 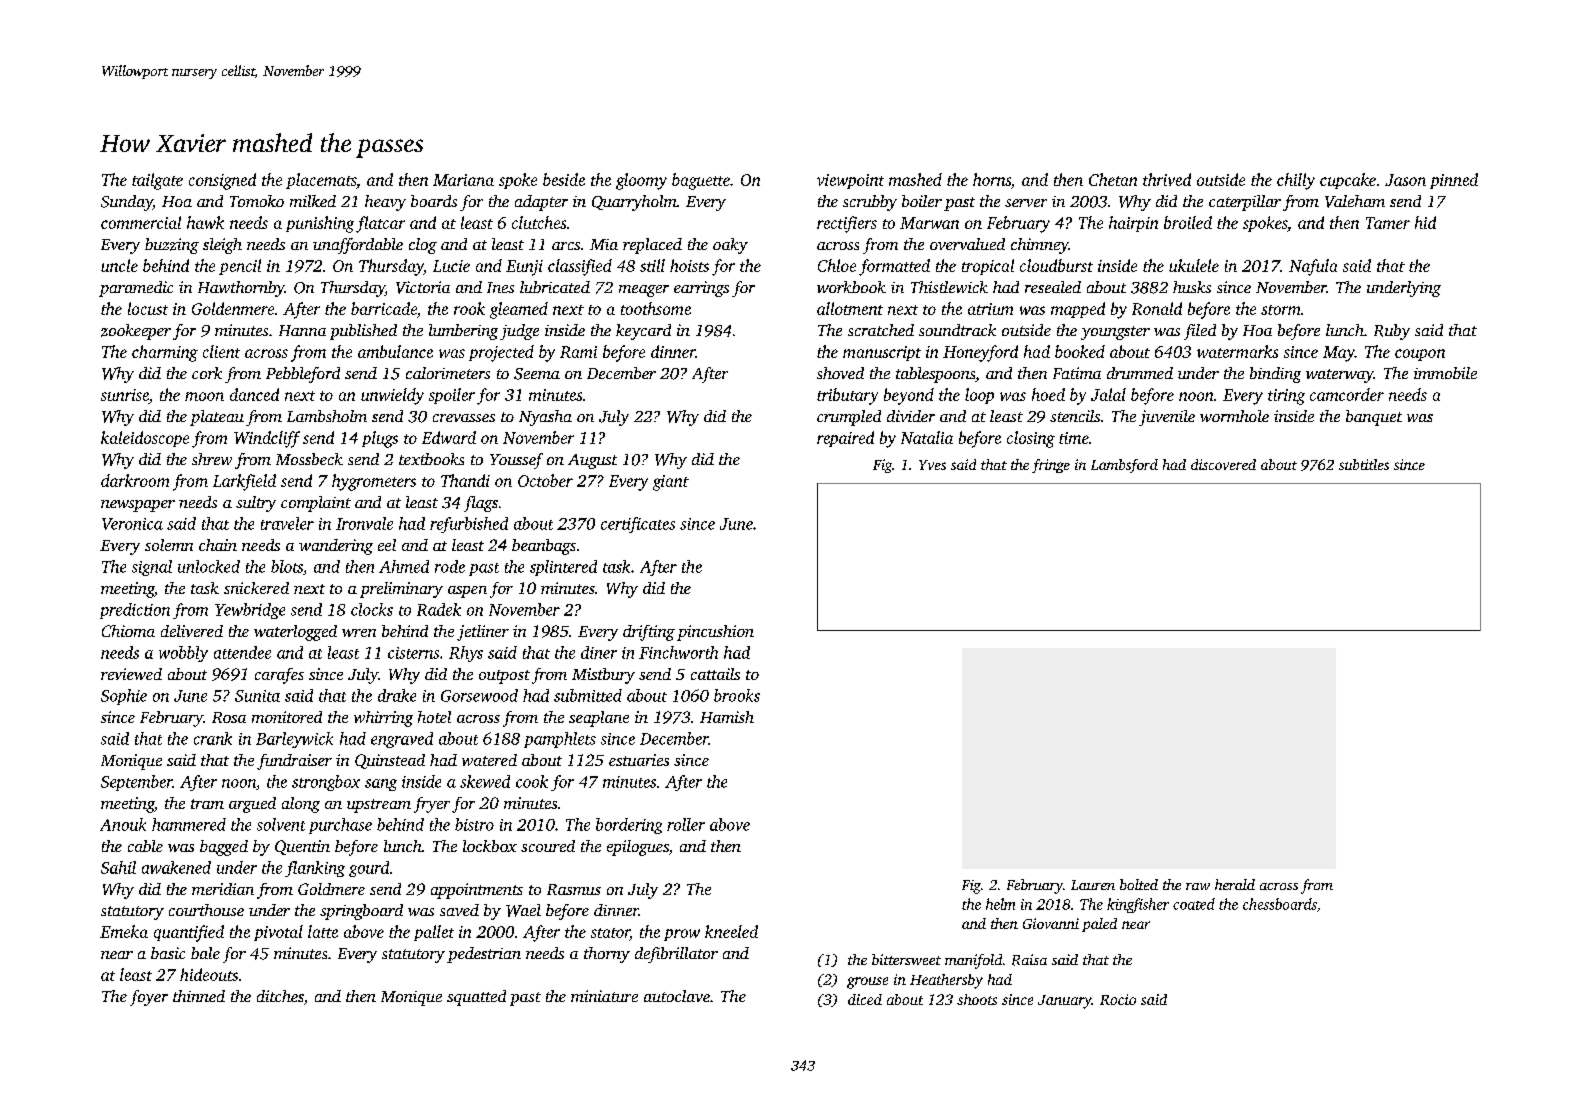 What do you see at coordinates (638, 848) in the document?
I see `epilogues` at bounding box center [638, 848].
